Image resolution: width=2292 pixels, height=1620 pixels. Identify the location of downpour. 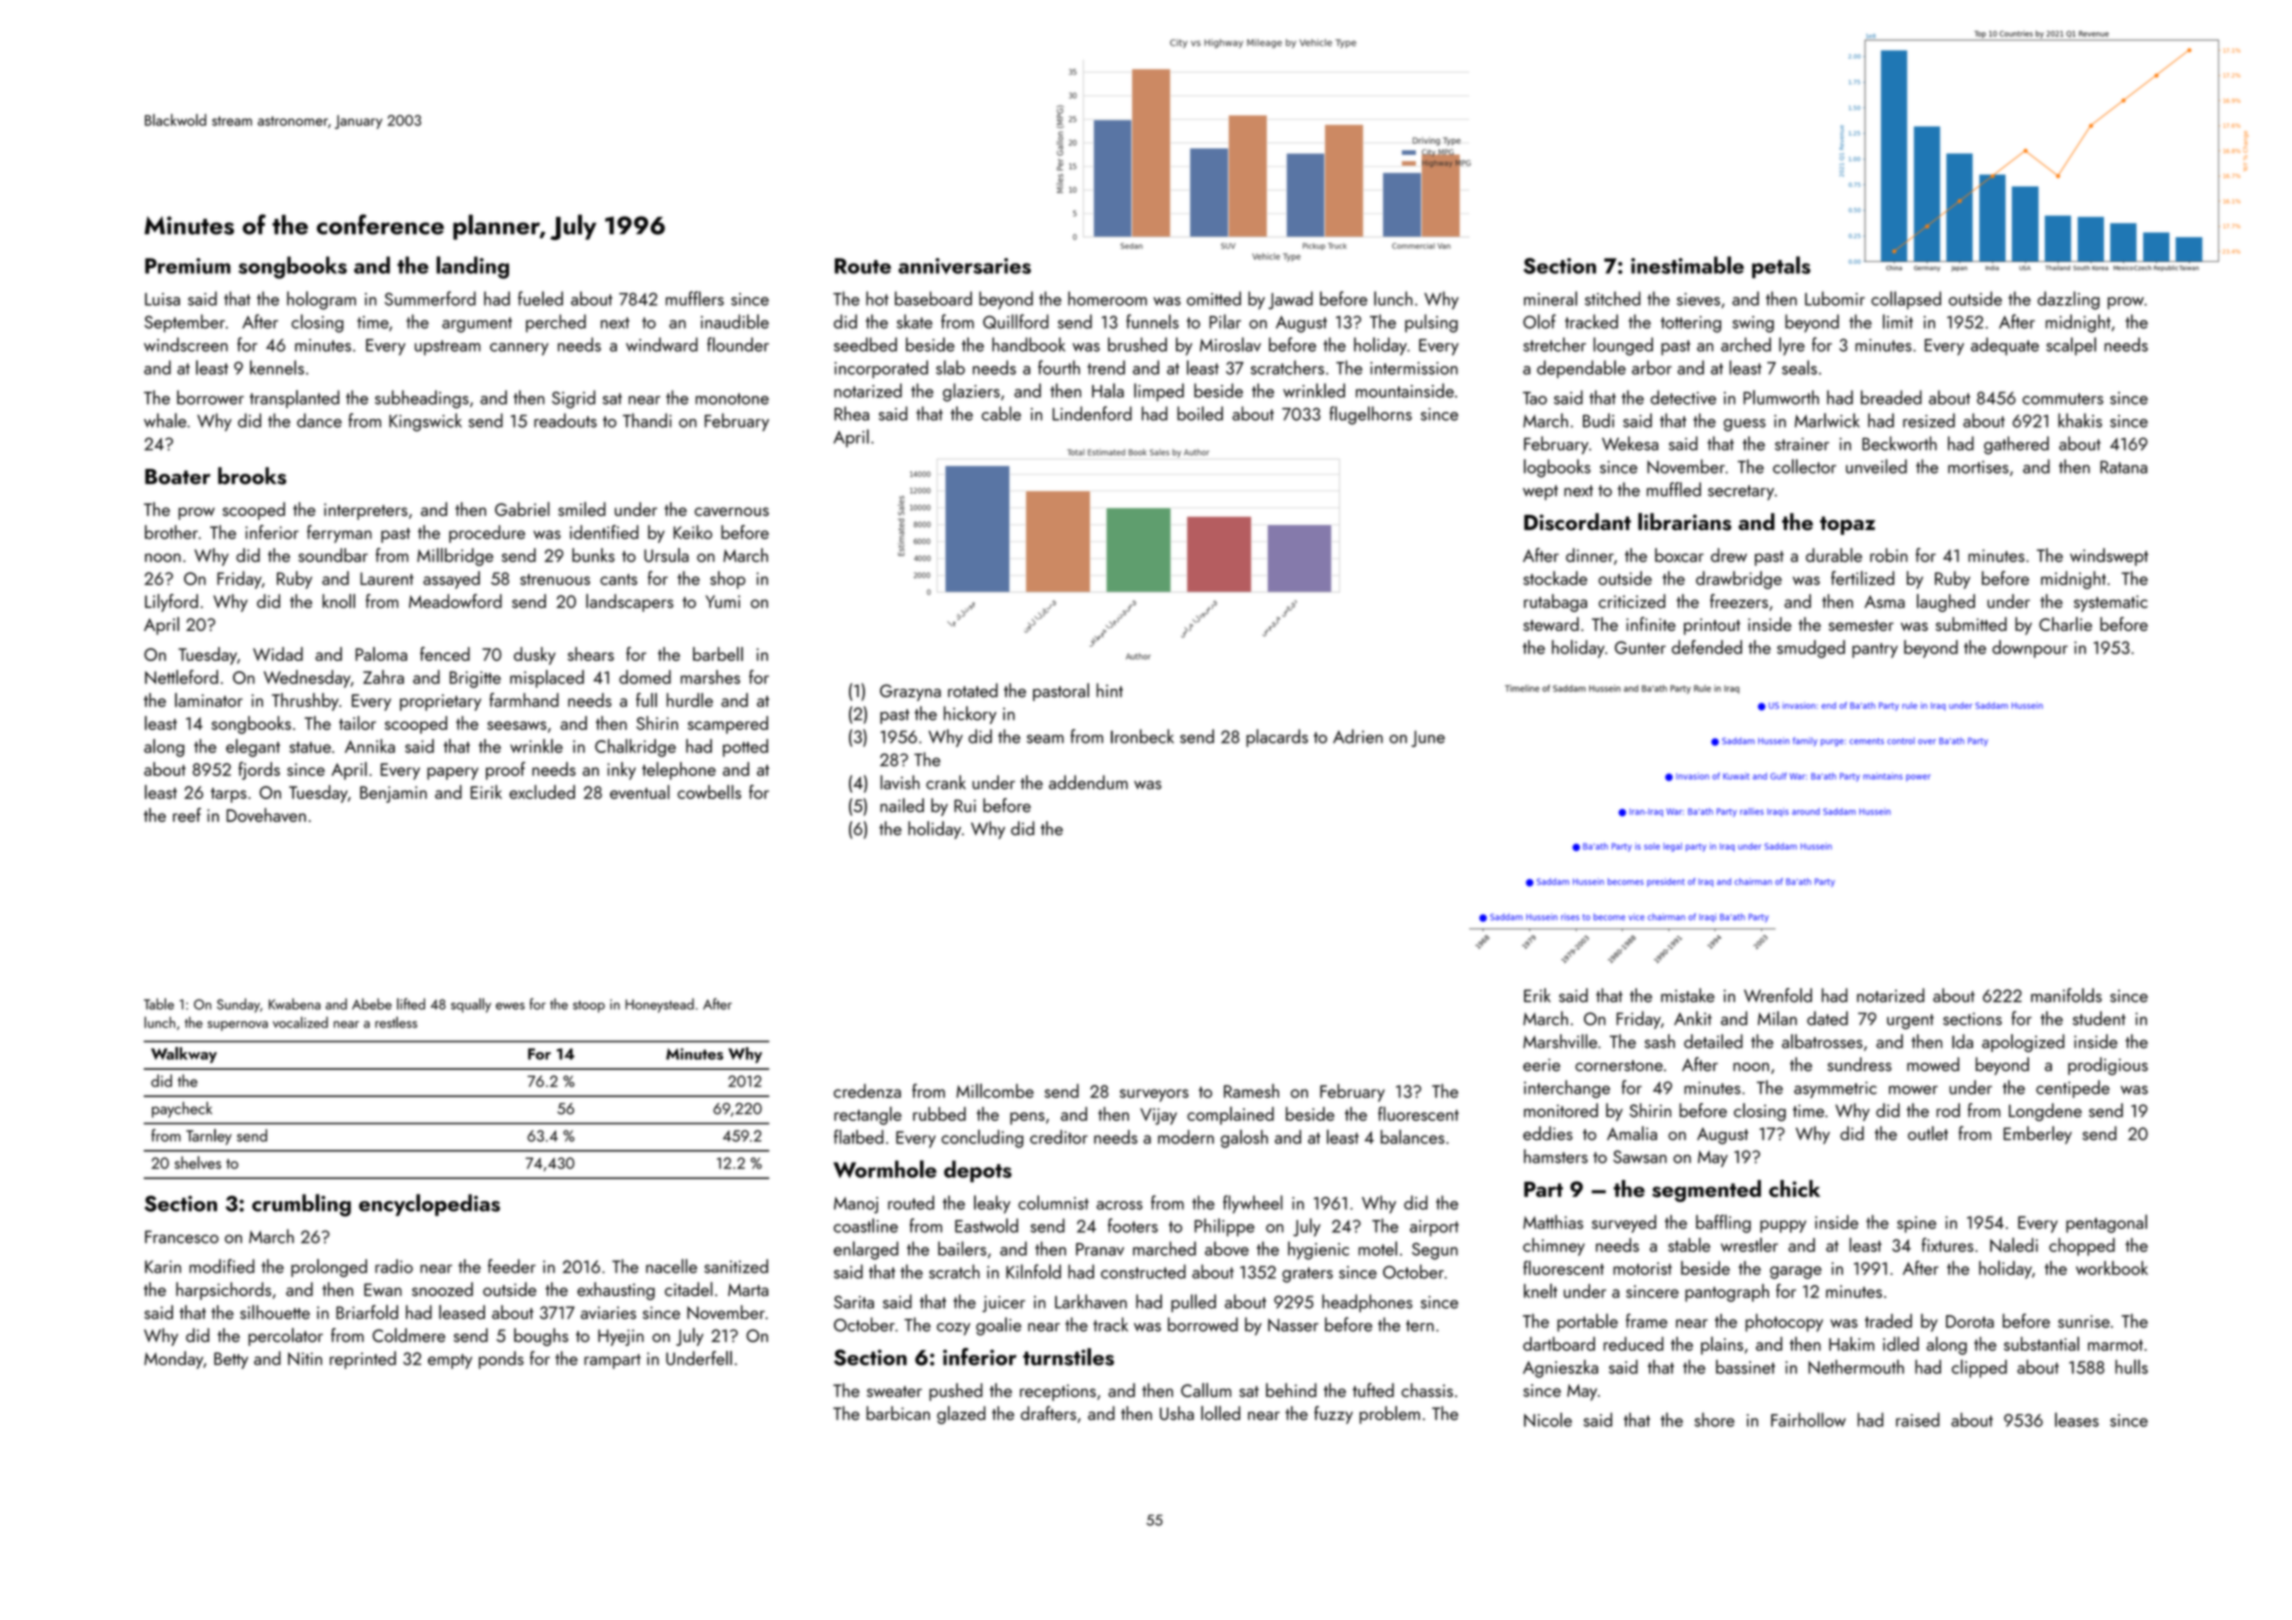
(2030, 649).
